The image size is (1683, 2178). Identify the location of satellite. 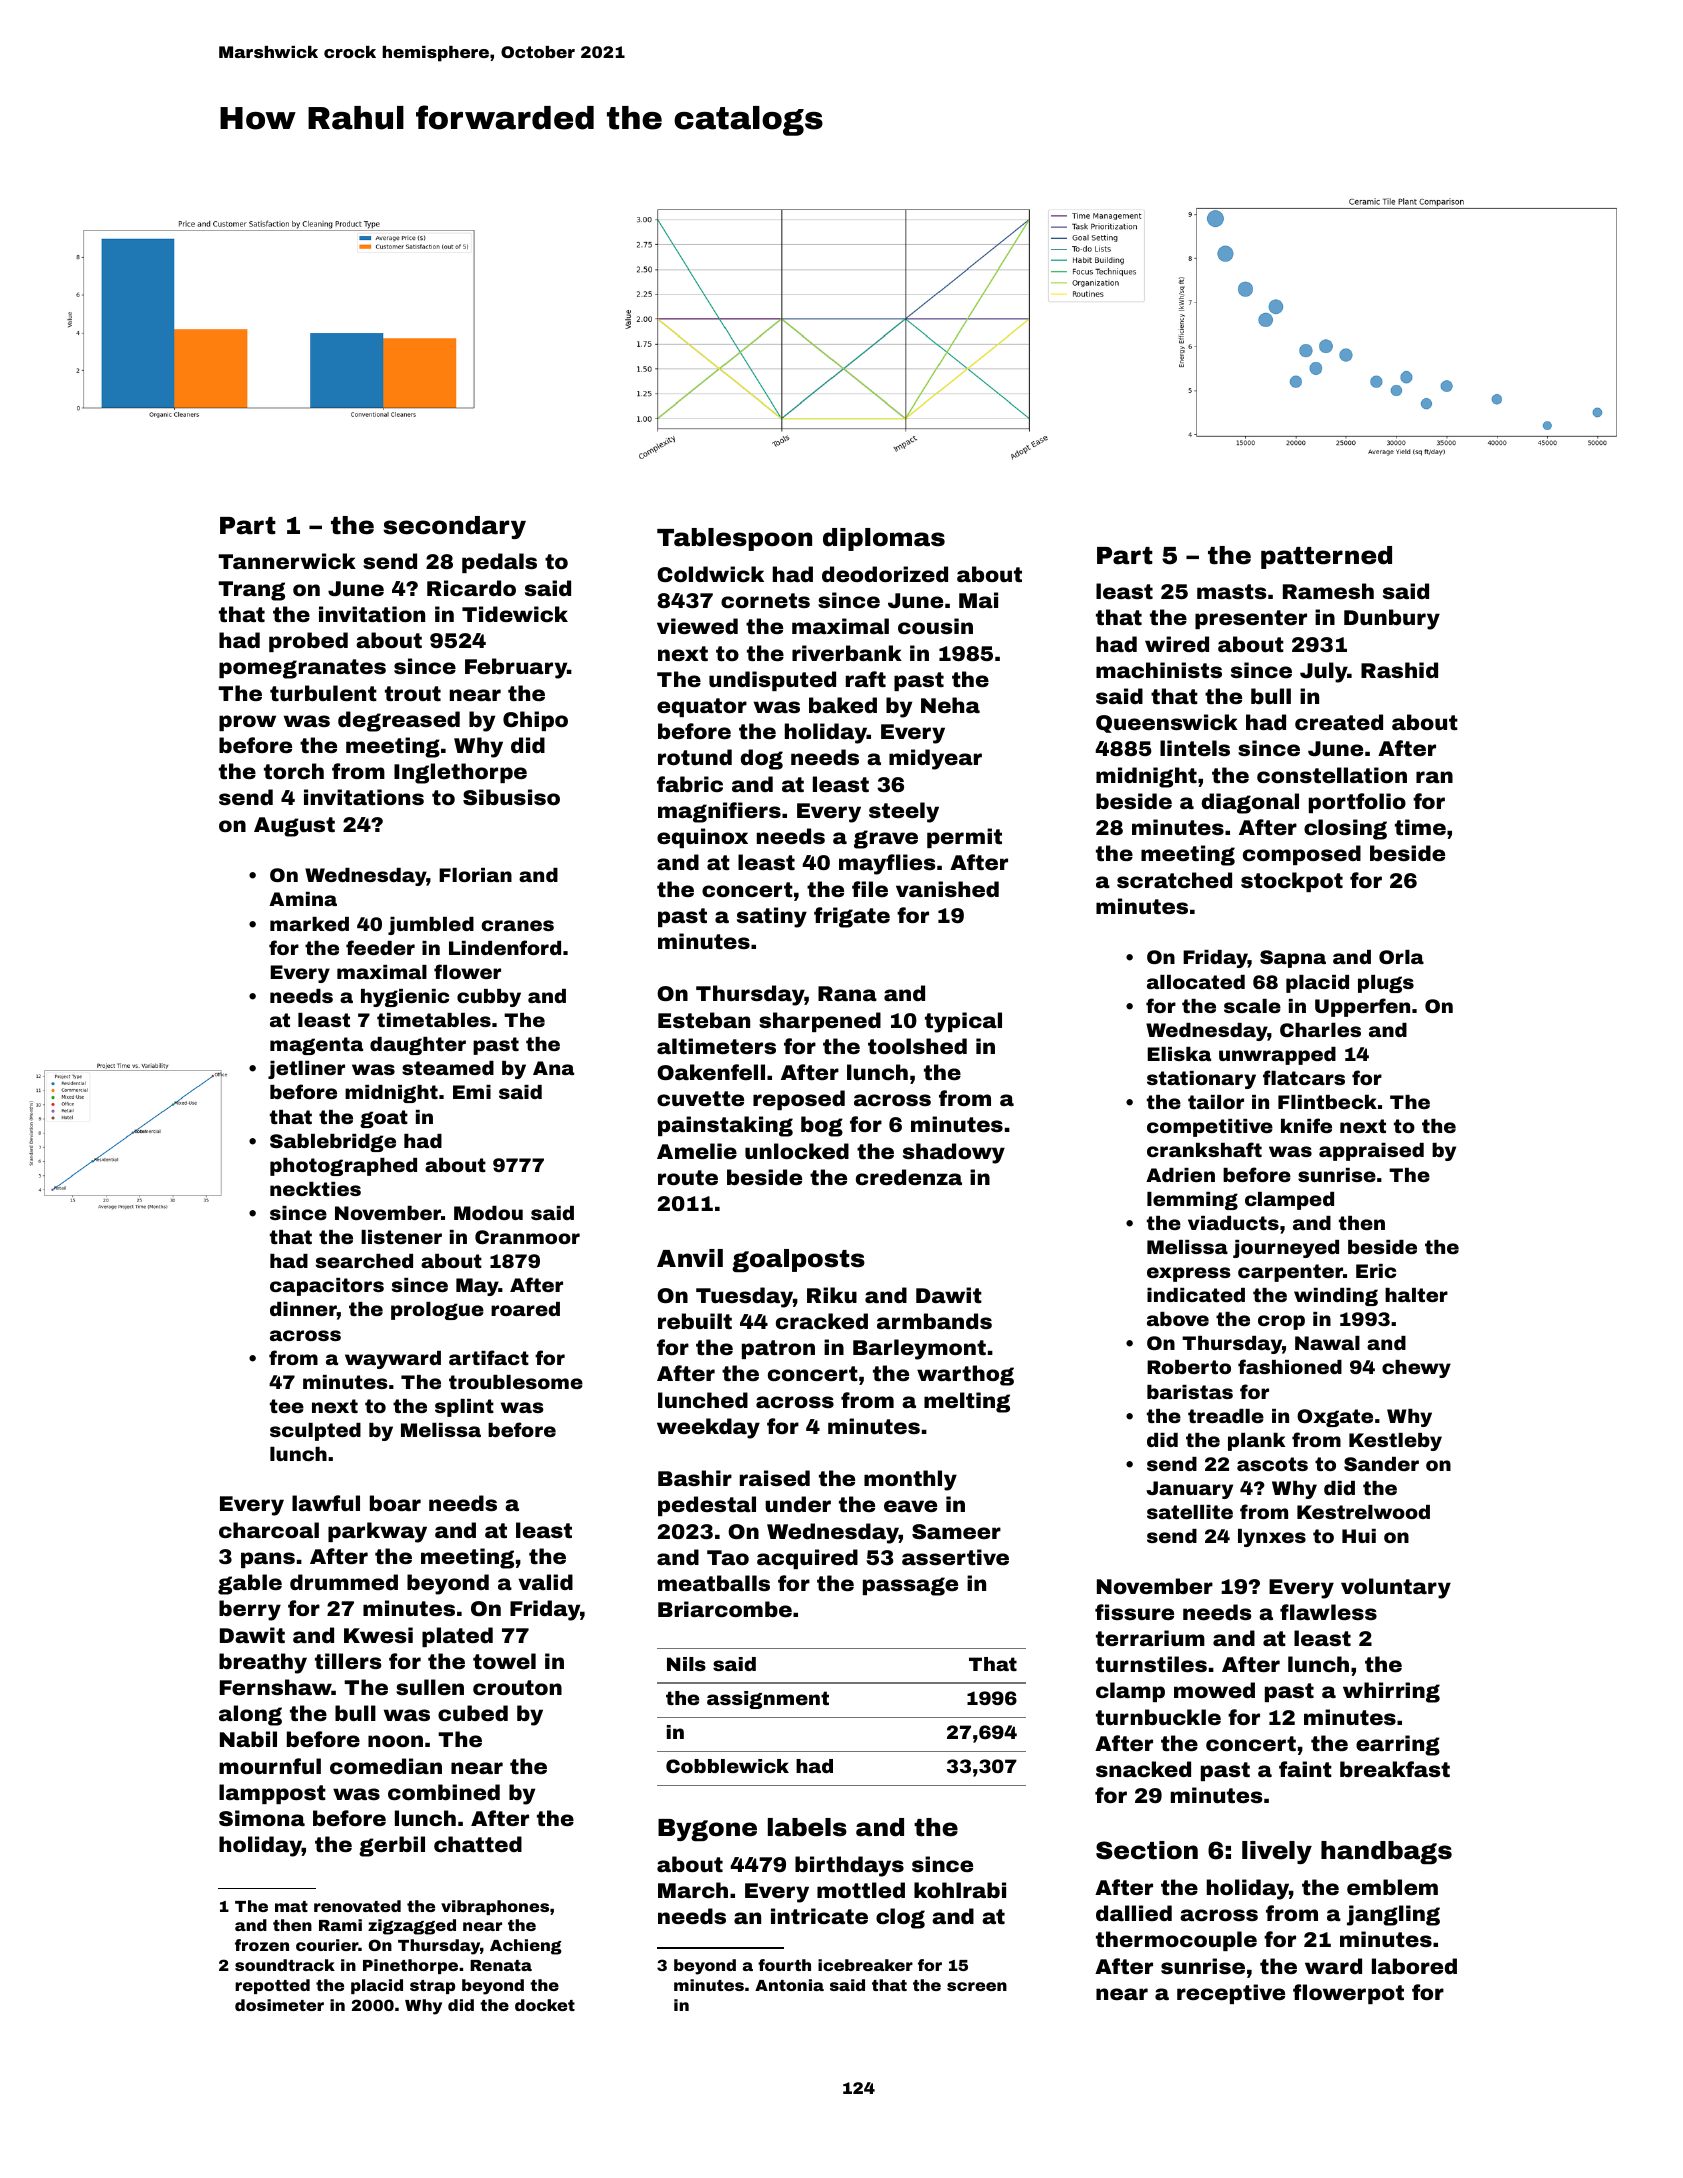
(1190, 1512).
